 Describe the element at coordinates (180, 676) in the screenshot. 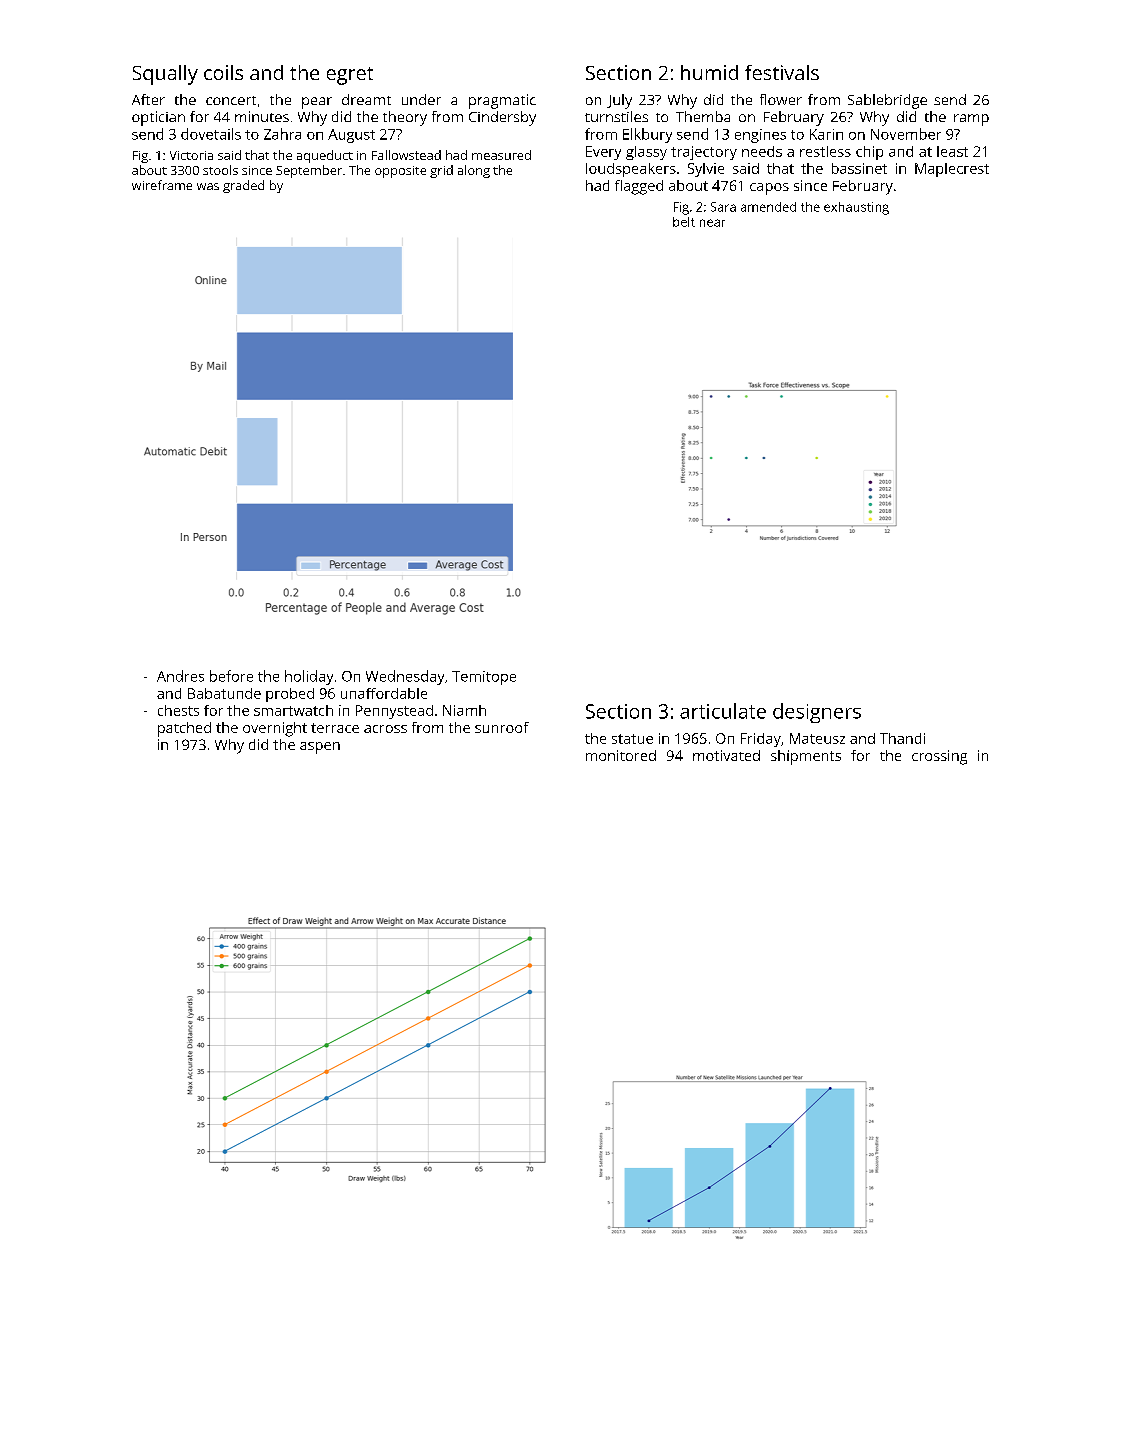

I see `Andres` at that location.
